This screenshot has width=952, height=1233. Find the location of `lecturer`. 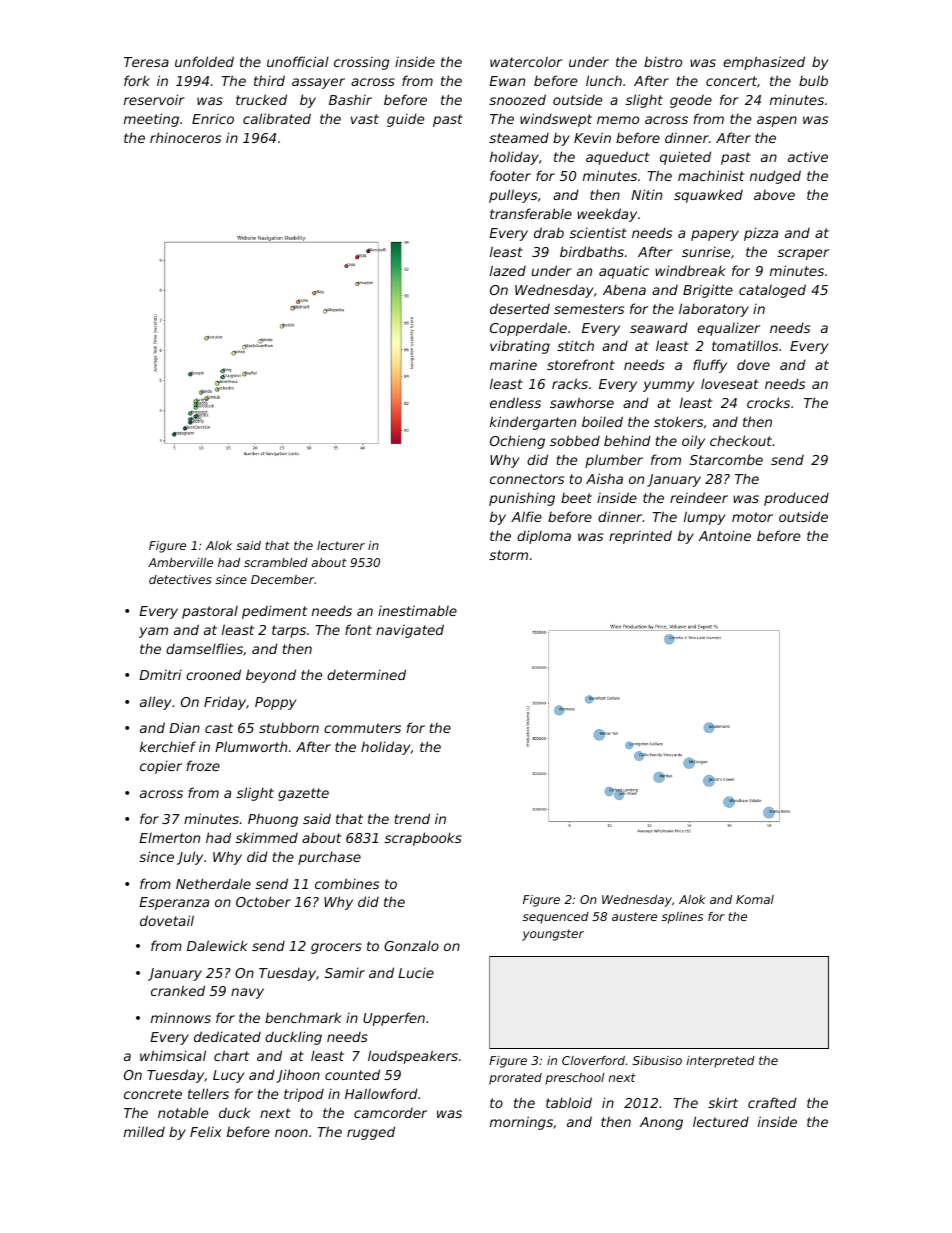

lecturer is located at coordinates (341, 545).
